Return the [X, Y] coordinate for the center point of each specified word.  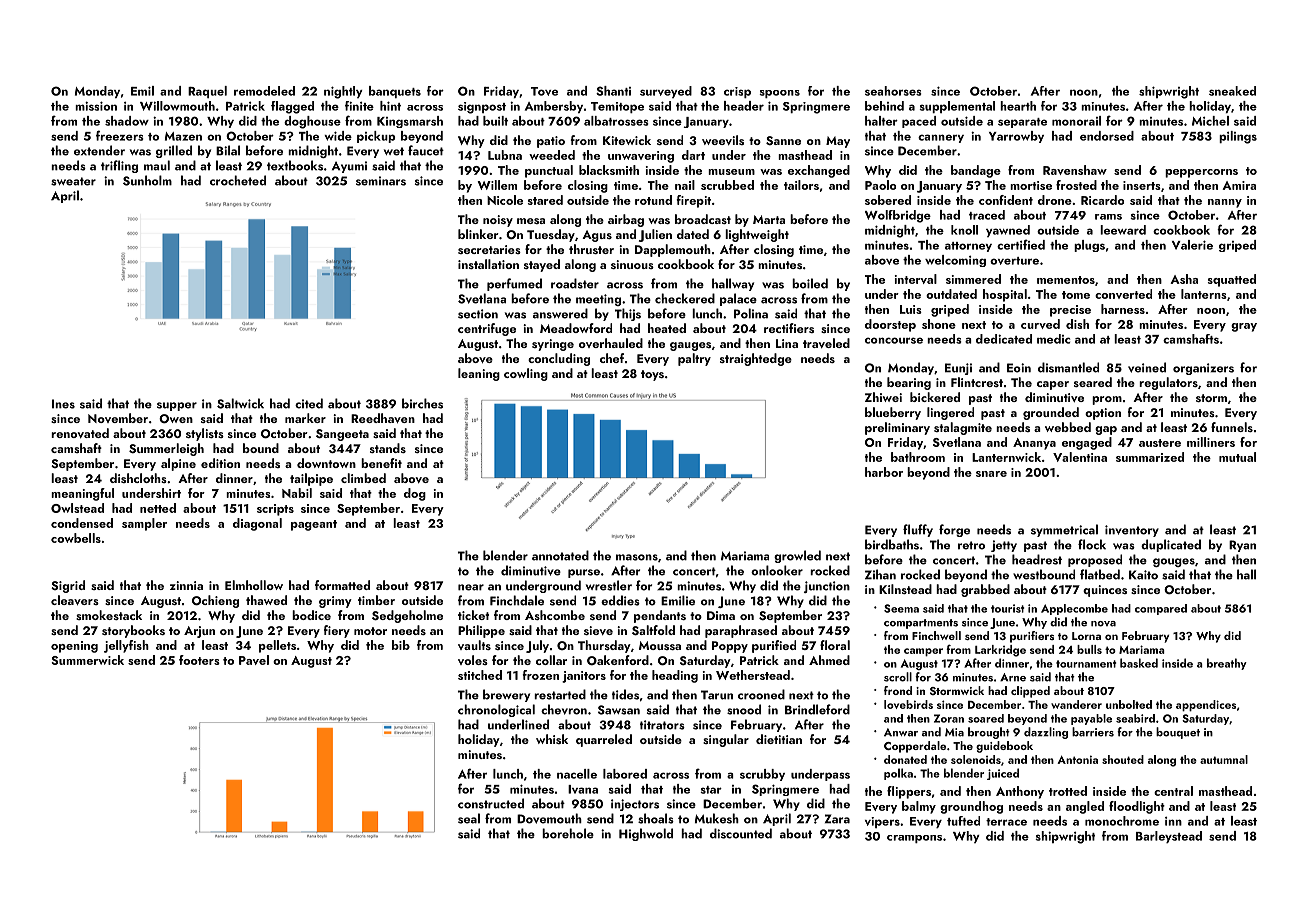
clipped [1030, 692]
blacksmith [609, 170]
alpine [178, 464]
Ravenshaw [1075, 170]
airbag [626, 220]
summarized [1150, 457]
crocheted [238, 180]
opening [74, 647]
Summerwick [87, 660]
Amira [1239, 185]
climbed [363, 478]
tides [625, 694]
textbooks [295, 165]
